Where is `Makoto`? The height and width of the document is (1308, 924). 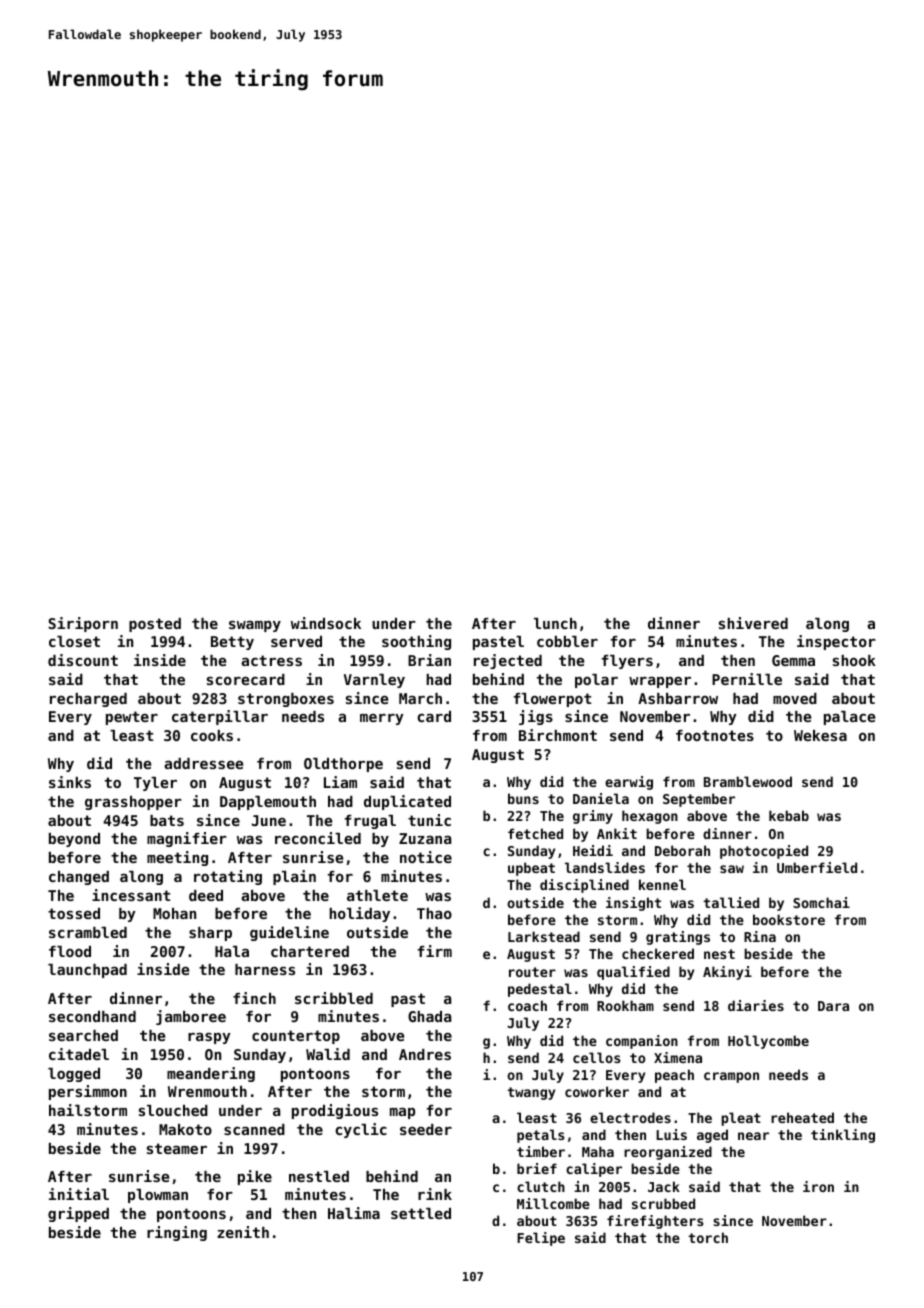
Makoto is located at coordinates (185, 1129).
